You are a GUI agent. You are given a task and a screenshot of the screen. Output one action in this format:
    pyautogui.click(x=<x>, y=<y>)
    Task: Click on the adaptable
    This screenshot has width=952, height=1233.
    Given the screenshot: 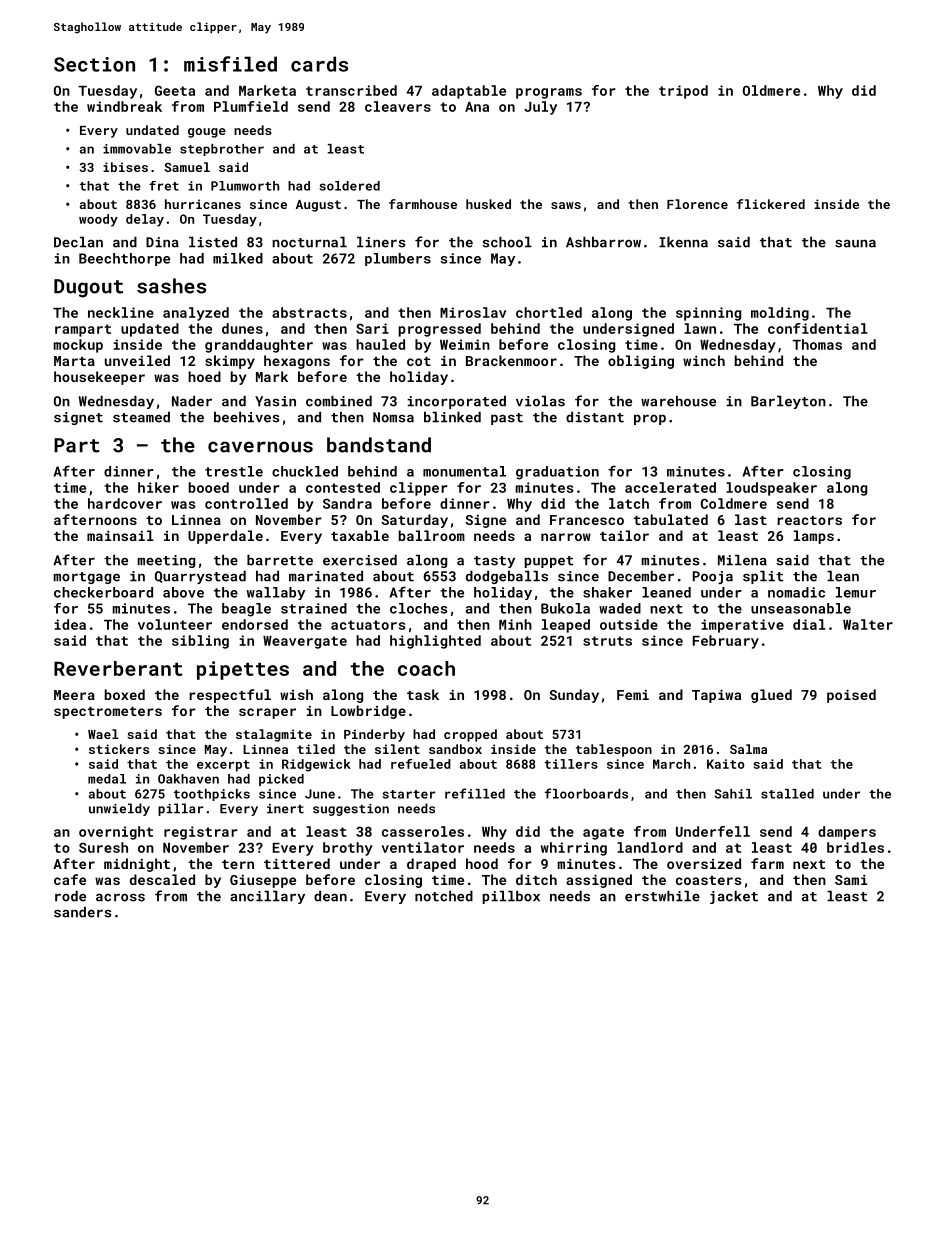 What is the action you would take?
    pyautogui.click(x=469, y=92)
